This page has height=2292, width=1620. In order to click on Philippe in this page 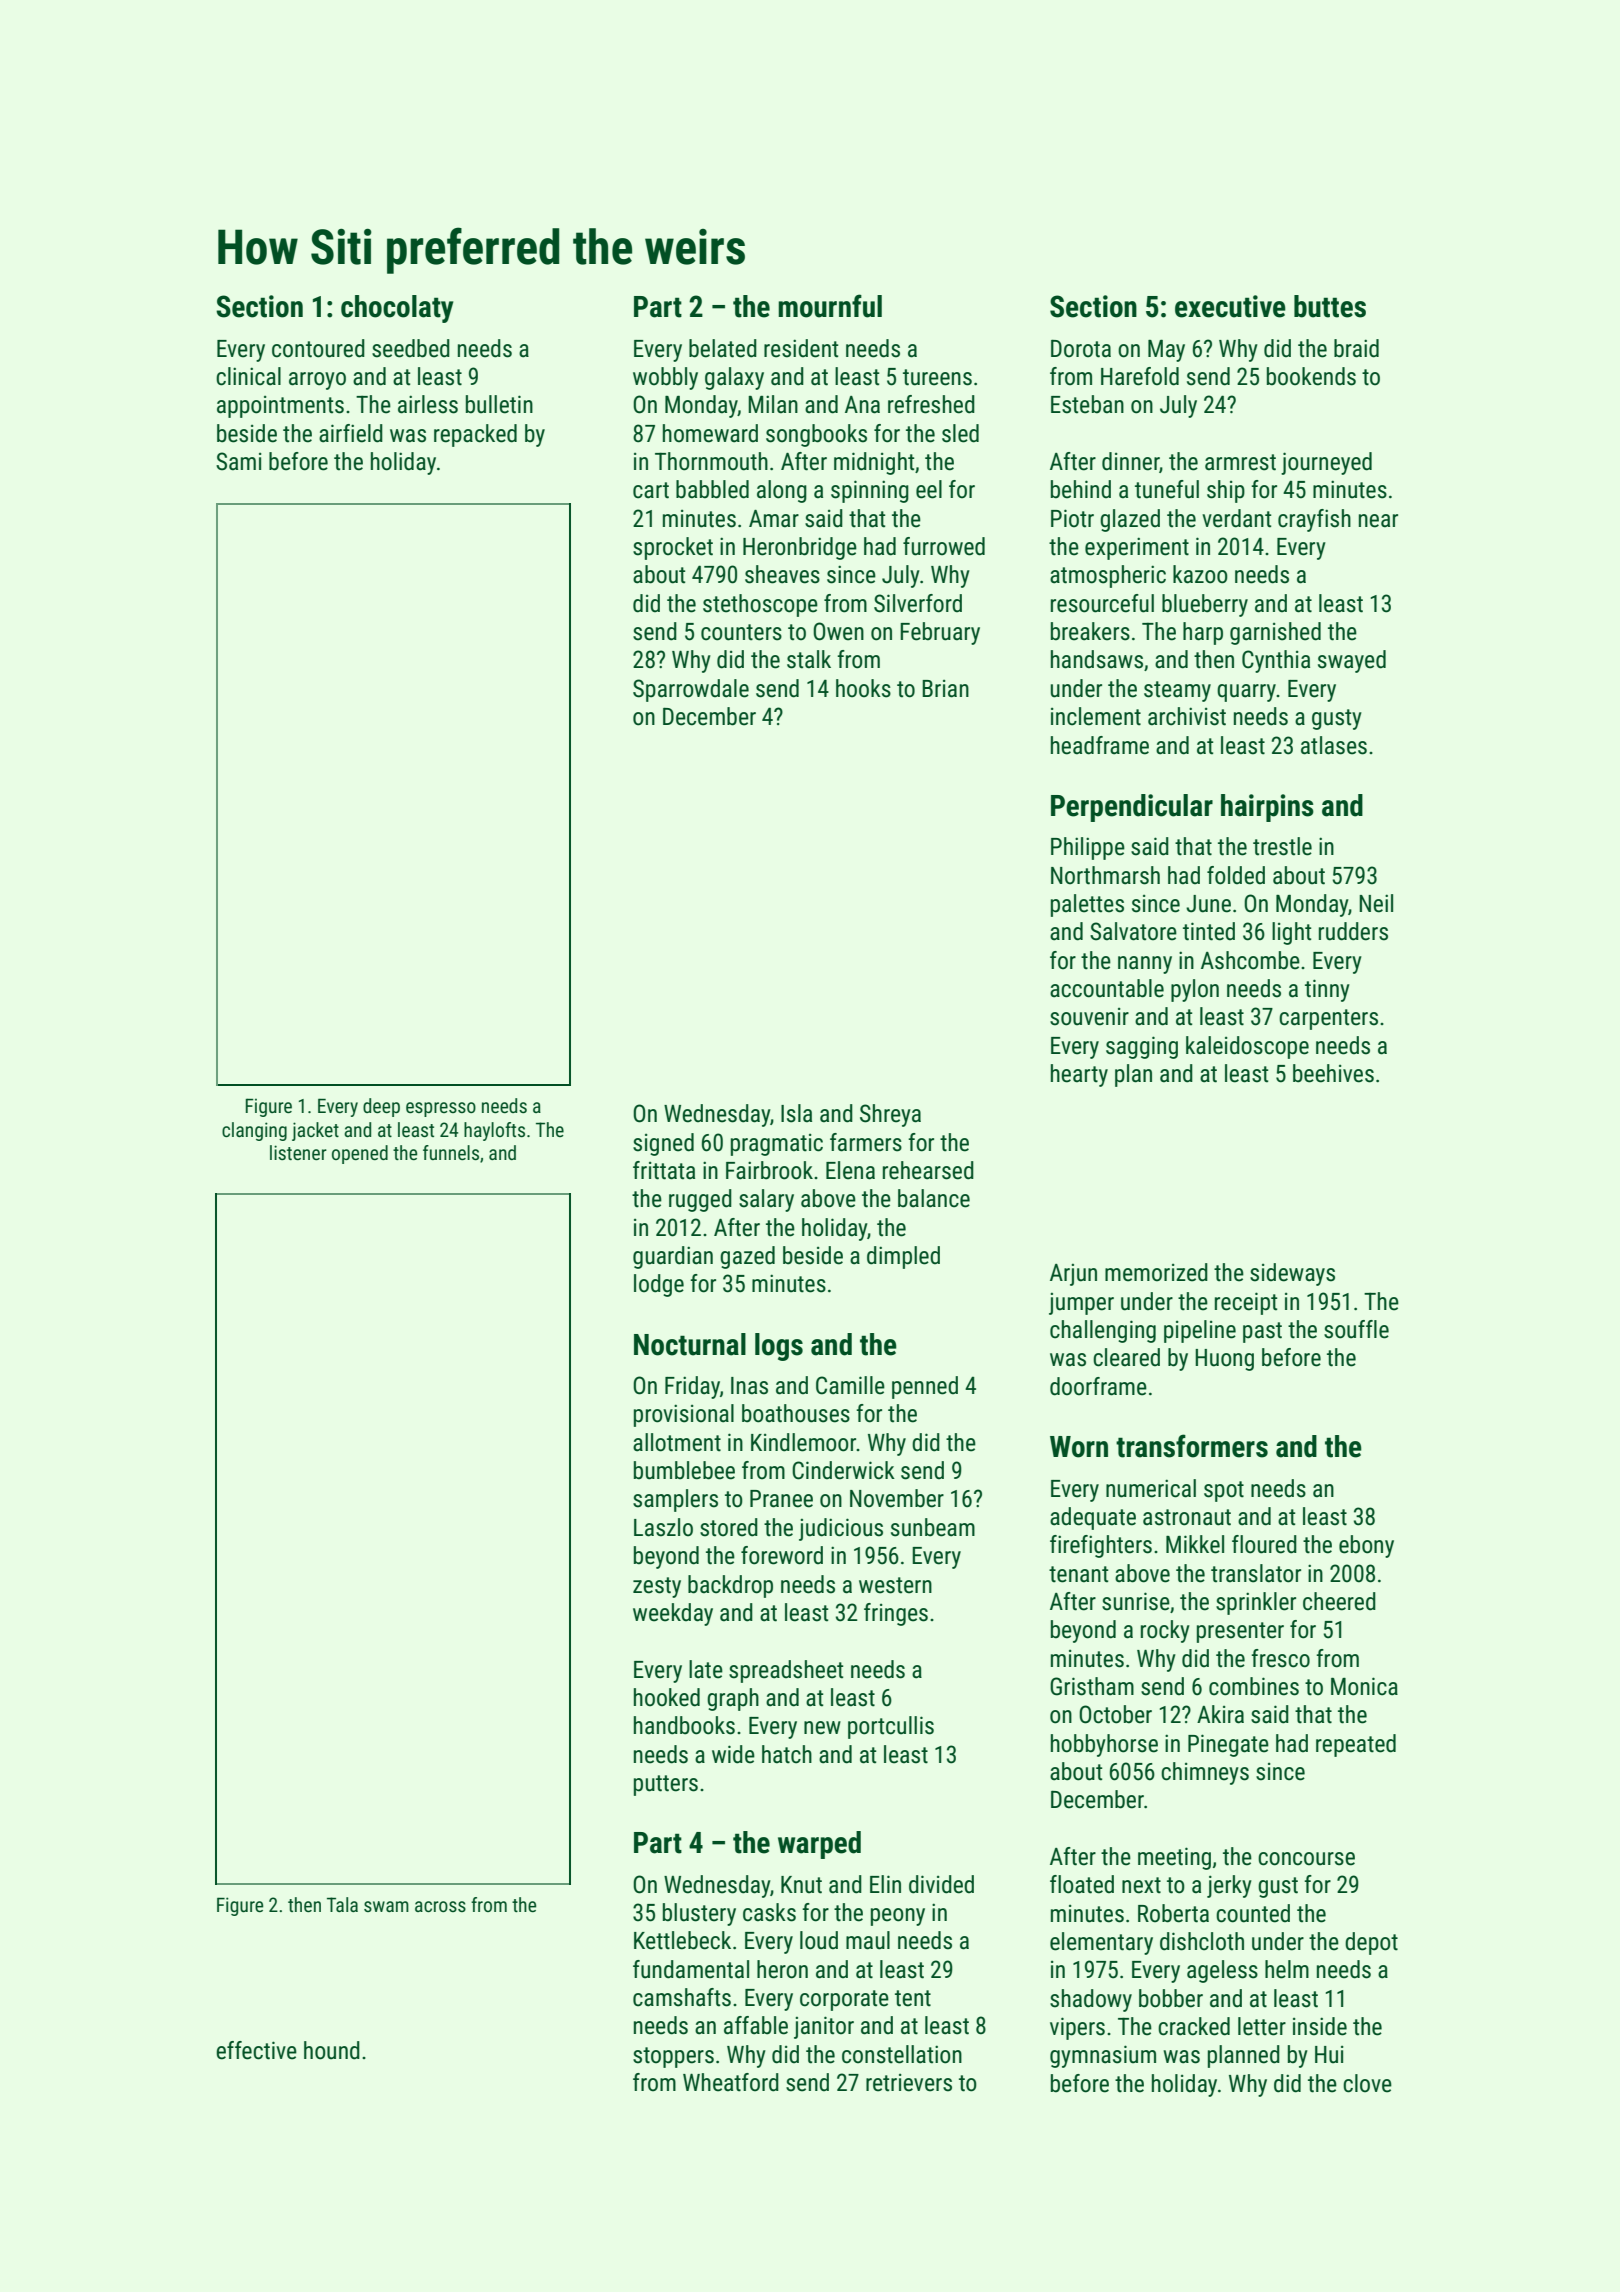, I will do `click(1088, 848)`.
